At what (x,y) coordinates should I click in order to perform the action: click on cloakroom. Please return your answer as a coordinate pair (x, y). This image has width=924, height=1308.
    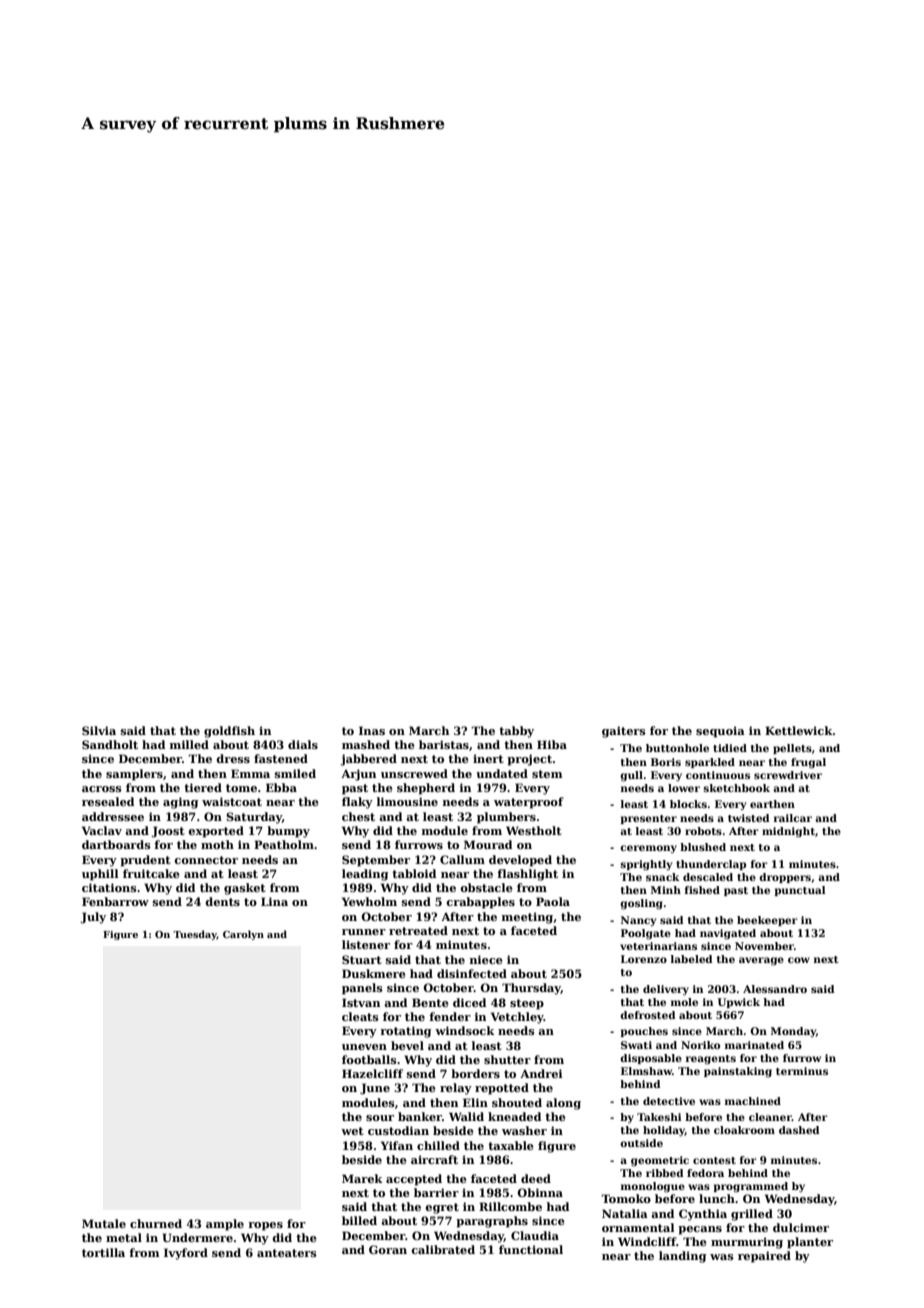
    Looking at the image, I should click on (744, 1130).
